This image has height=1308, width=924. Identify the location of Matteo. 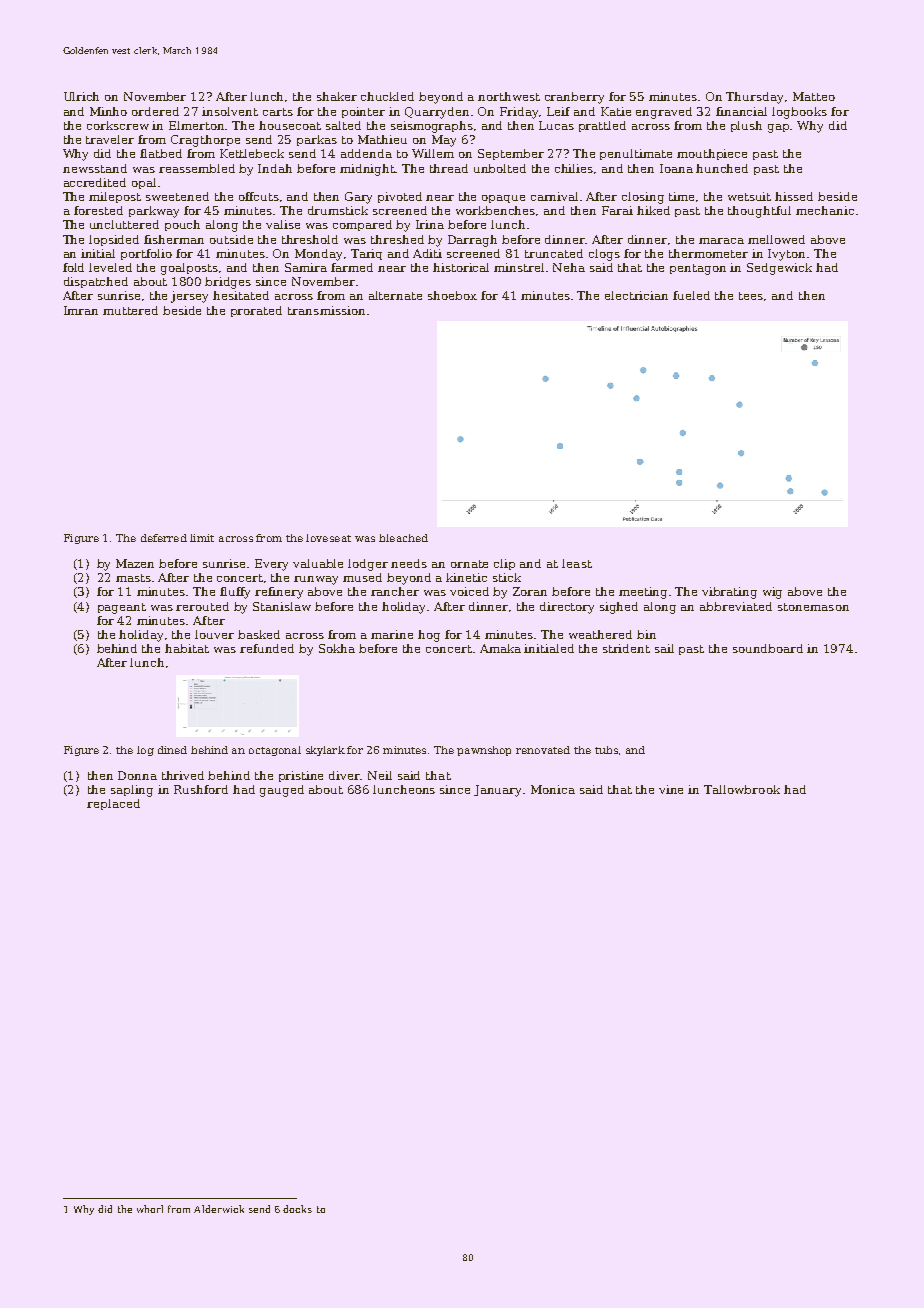
(814, 96).
